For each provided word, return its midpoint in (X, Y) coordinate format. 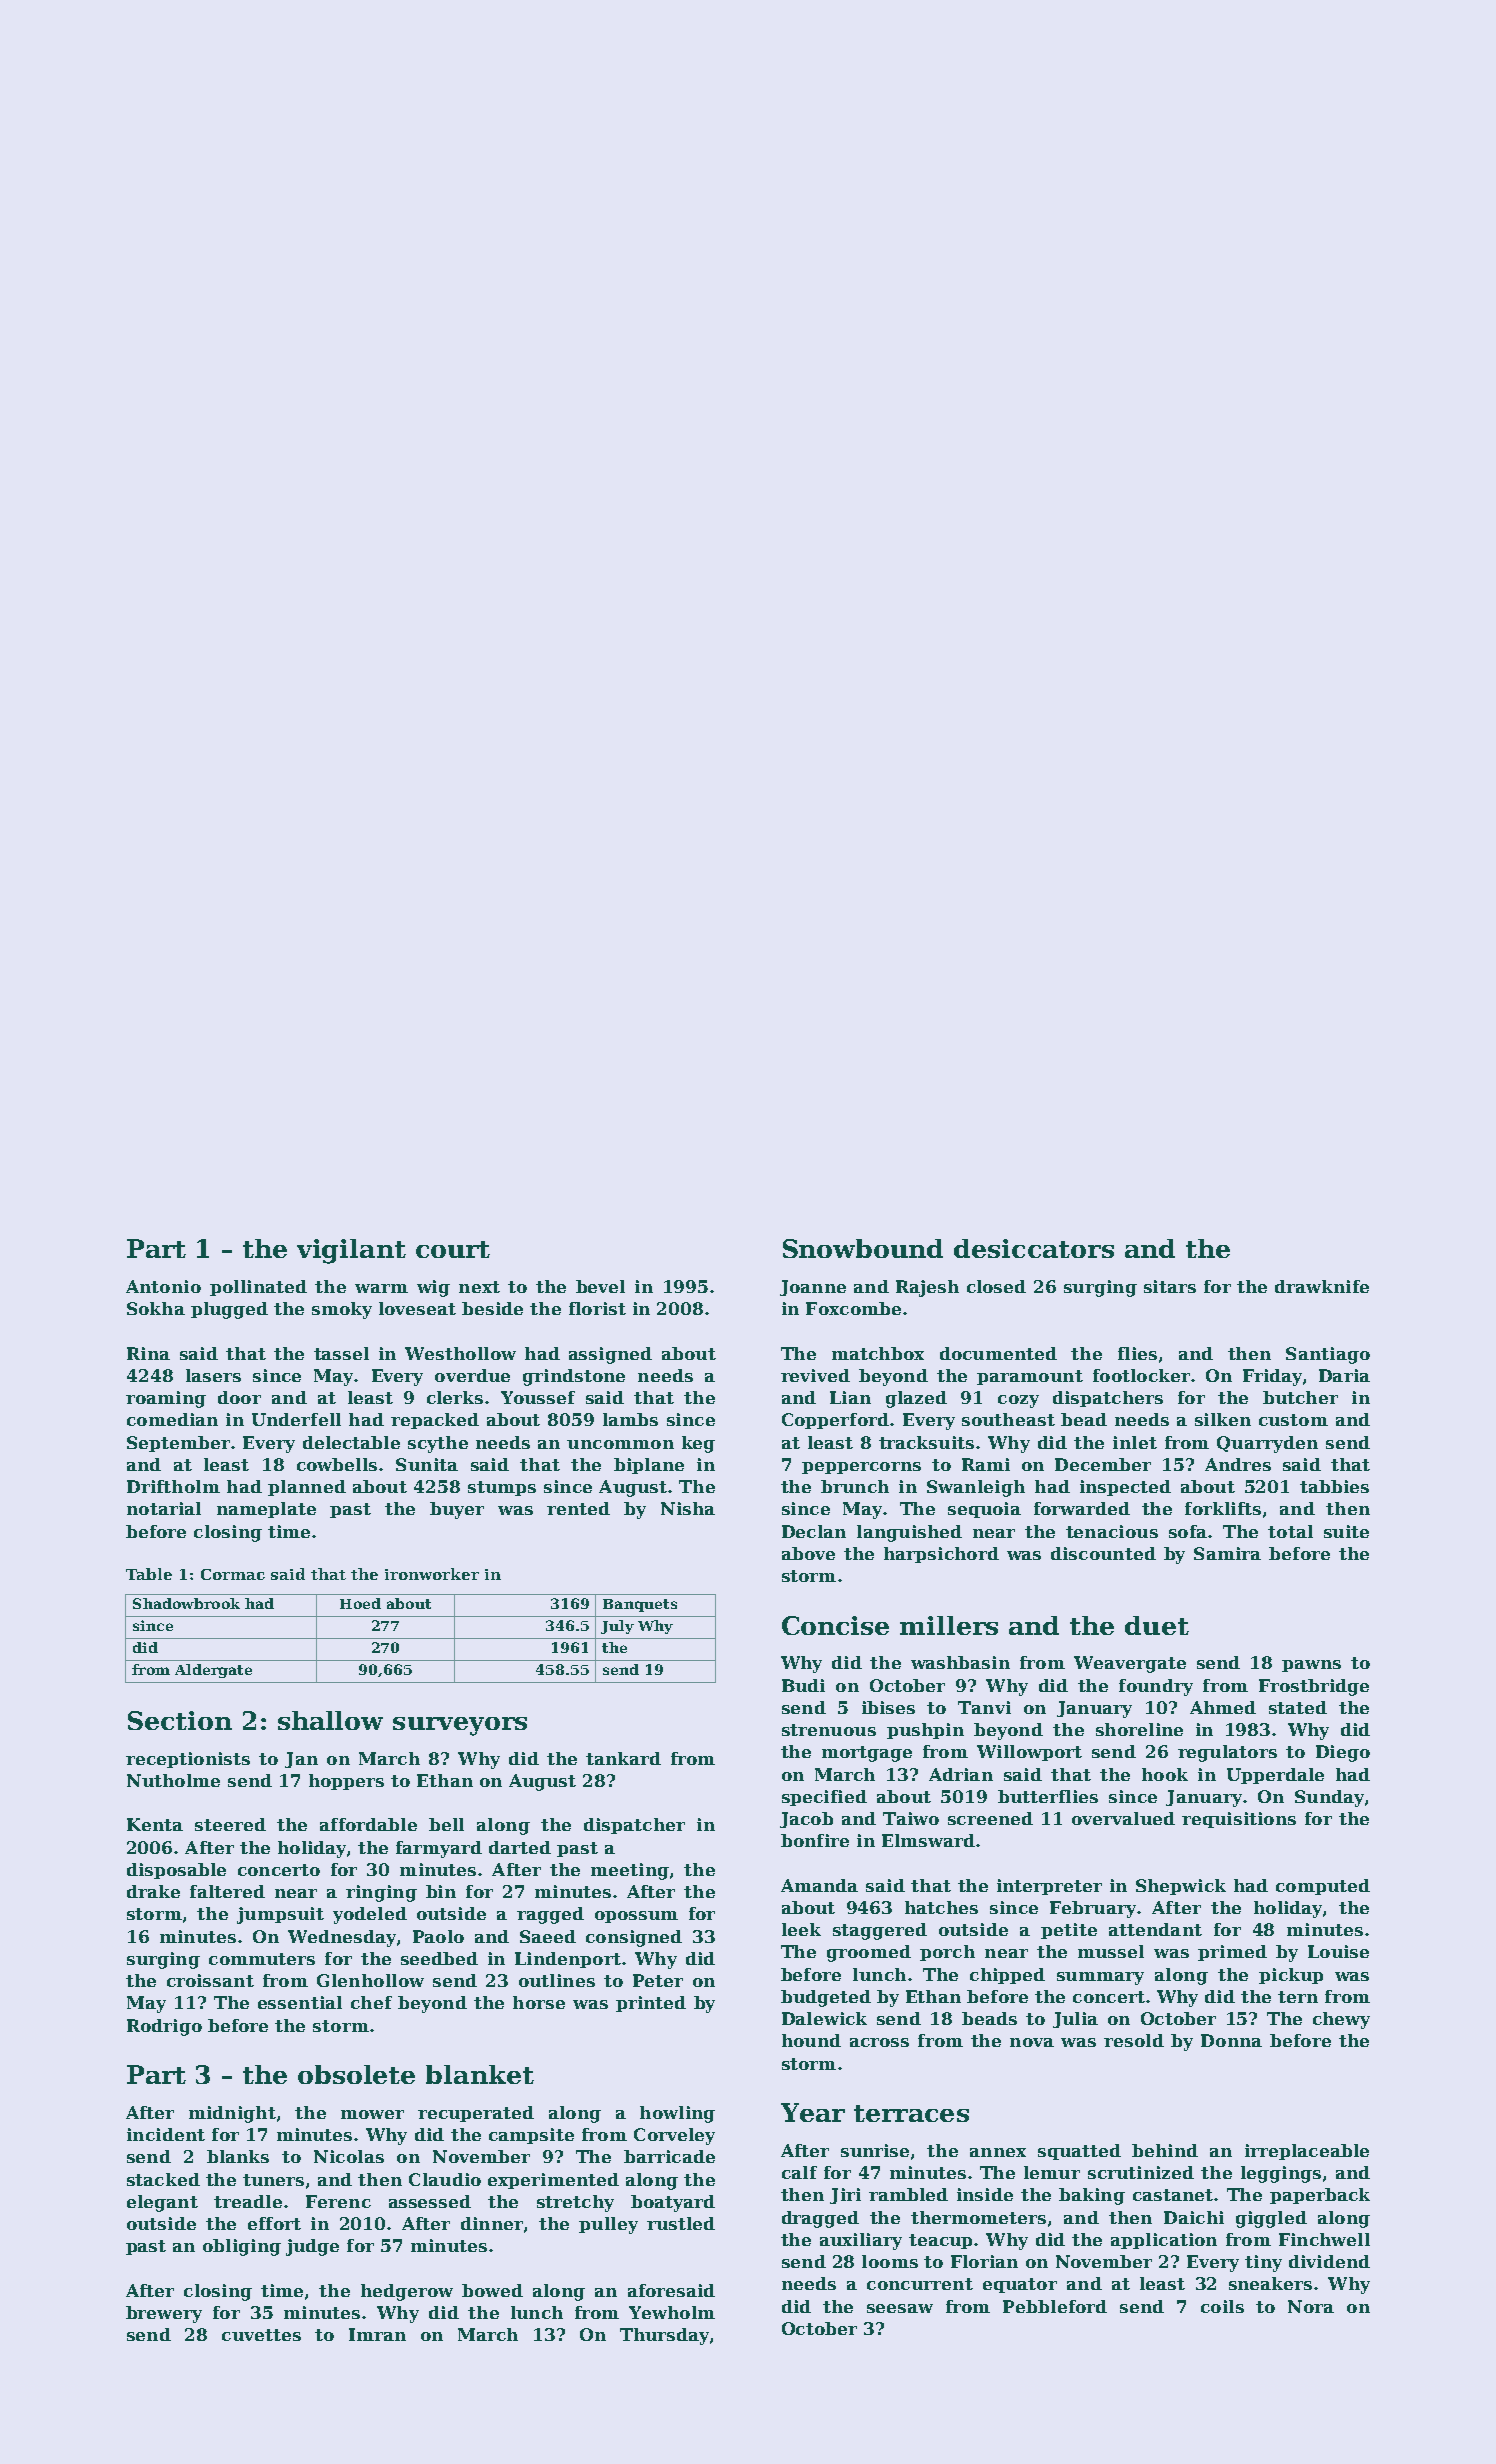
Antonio (163, 1286)
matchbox (878, 1353)
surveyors (460, 1726)
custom (1293, 1420)
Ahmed (1223, 1707)
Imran (377, 2334)
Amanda (819, 1885)
